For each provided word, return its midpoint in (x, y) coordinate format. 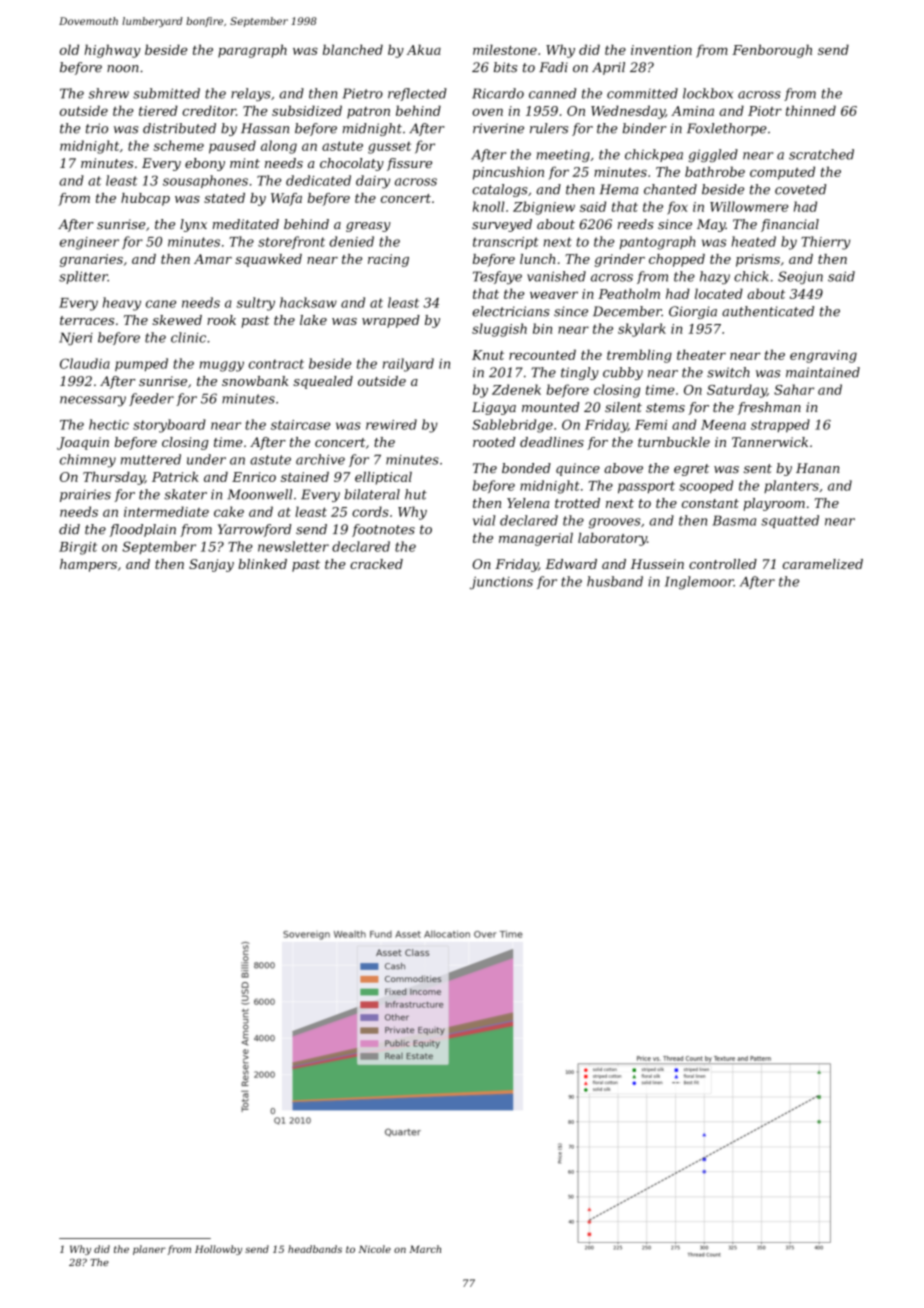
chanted (670, 189)
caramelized (823, 564)
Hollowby (218, 1250)
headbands (315, 1249)
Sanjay (211, 565)
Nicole (374, 1249)
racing (388, 260)
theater (701, 354)
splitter (83, 277)
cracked (376, 564)
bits (505, 67)
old (69, 49)
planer (149, 1250)
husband (615, 581)
